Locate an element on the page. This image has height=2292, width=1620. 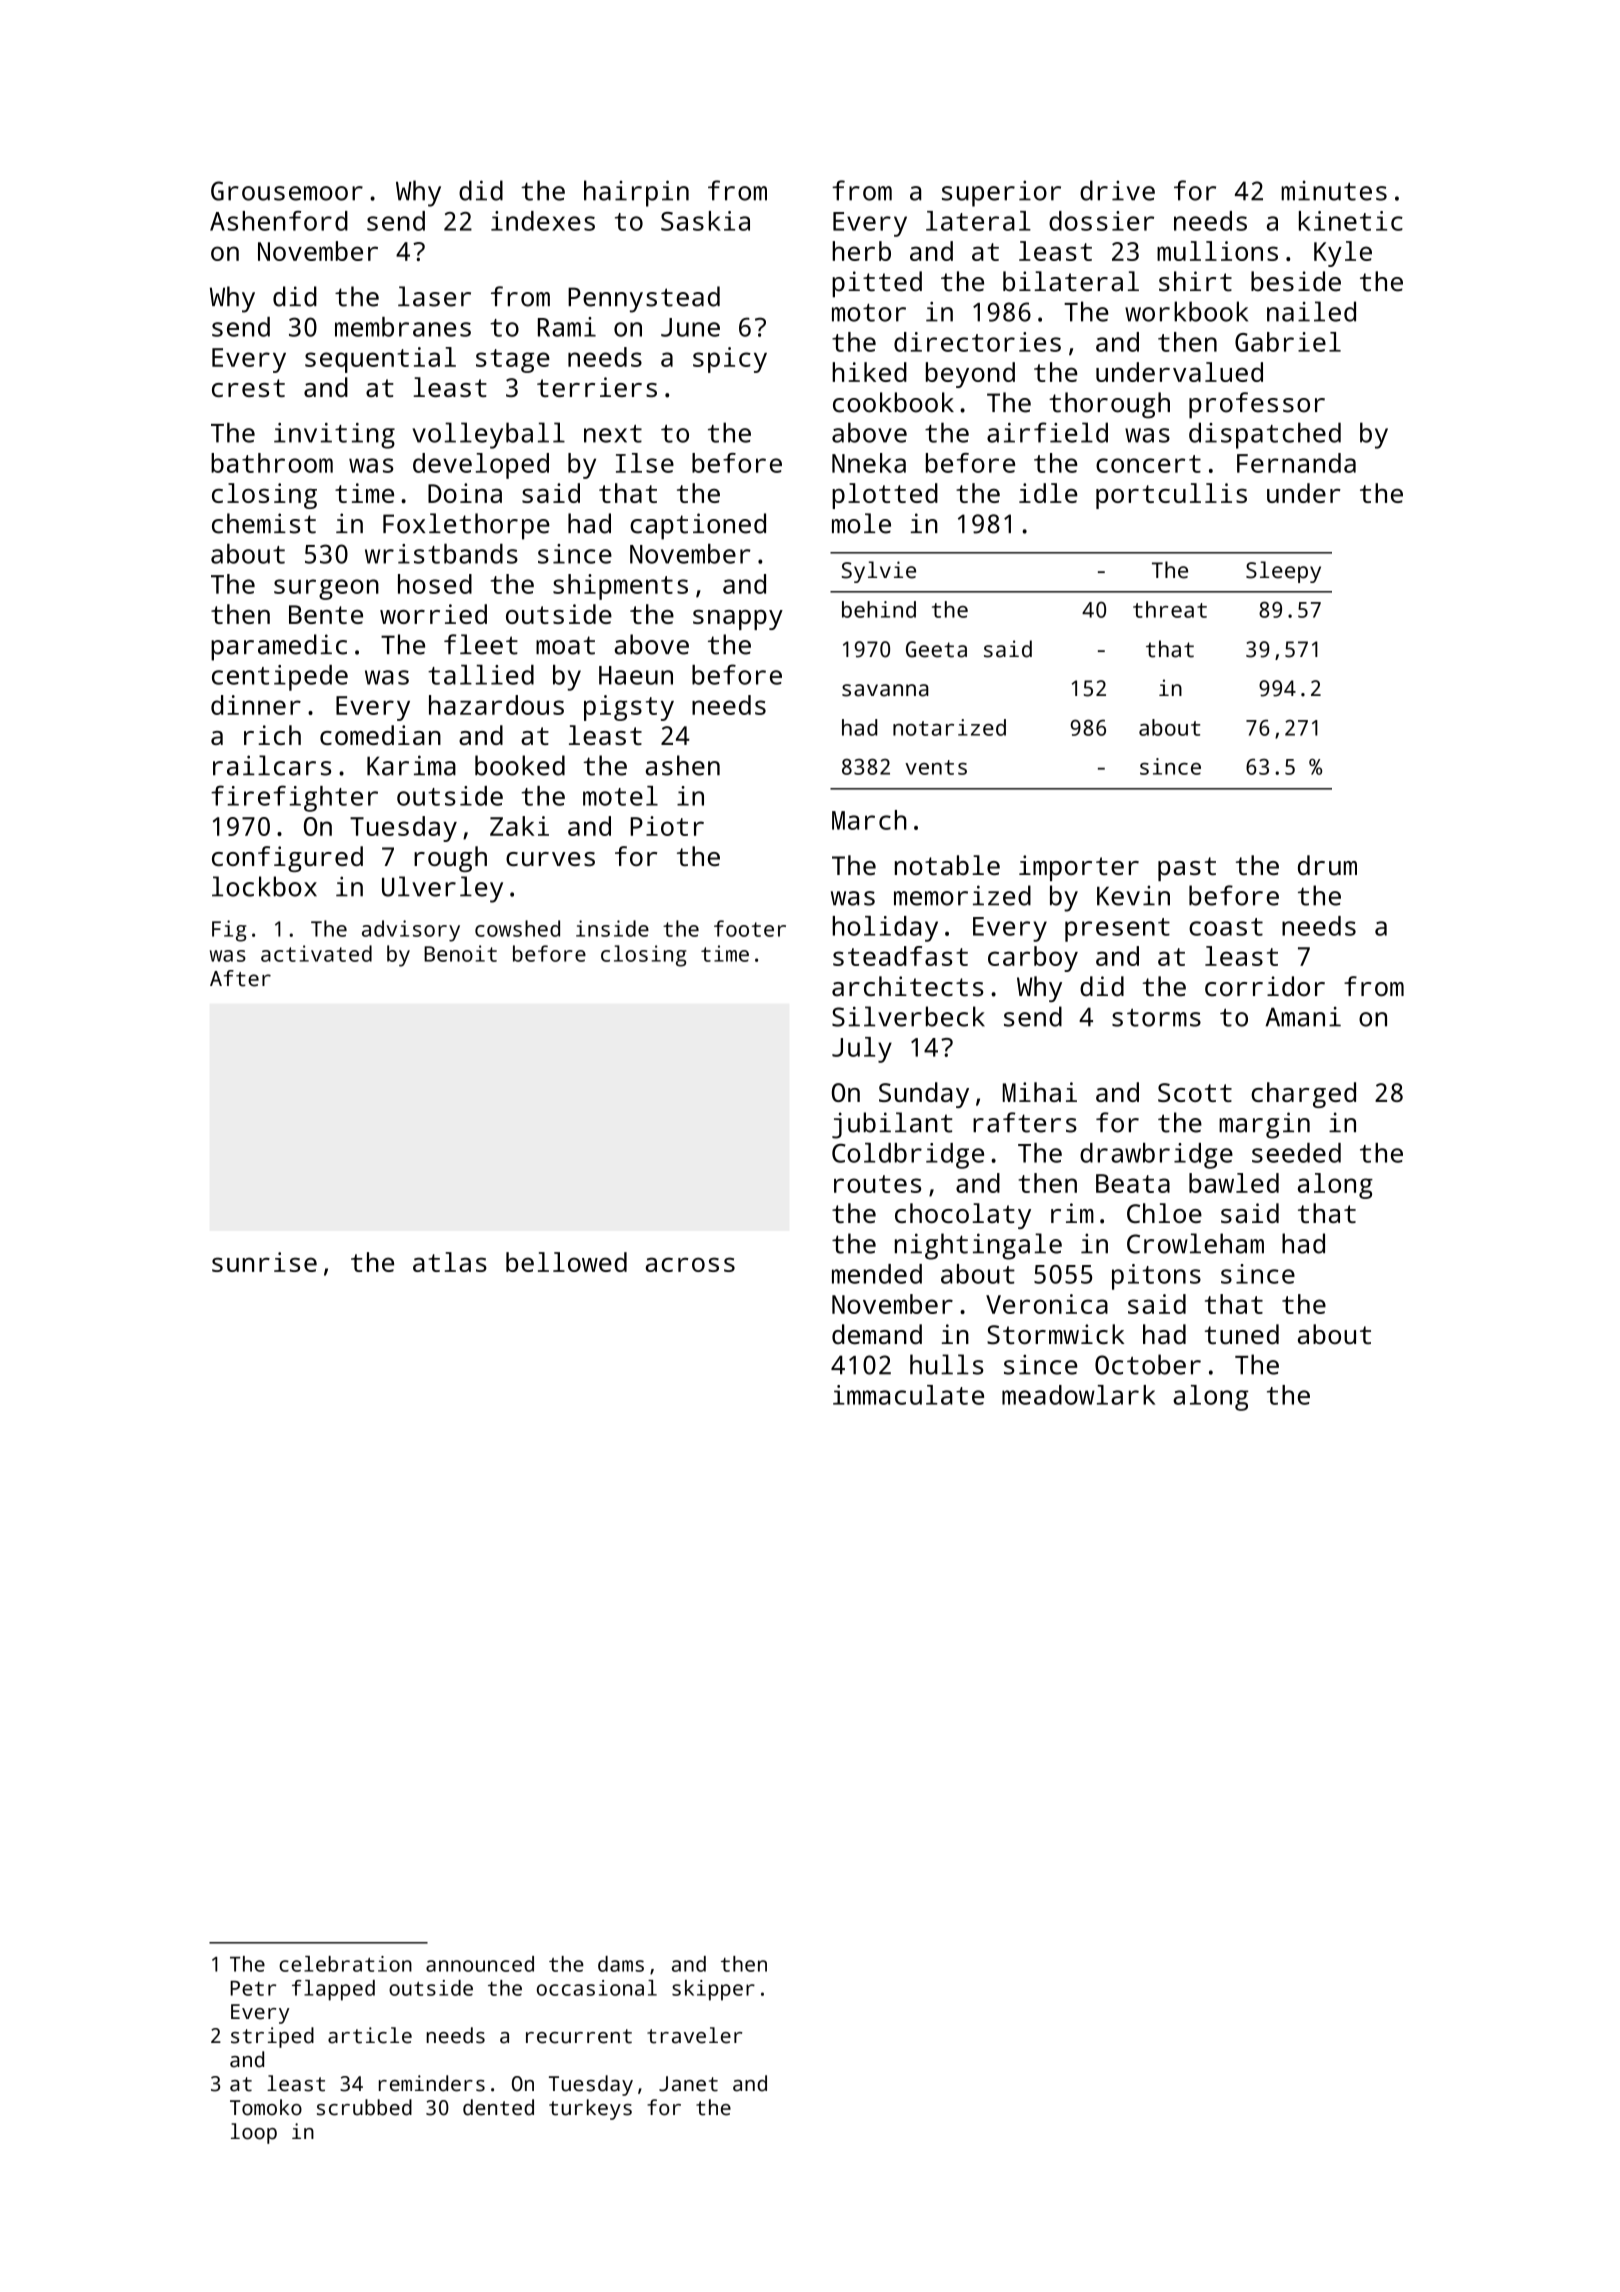
past is located at coordinates (1187, 869).
